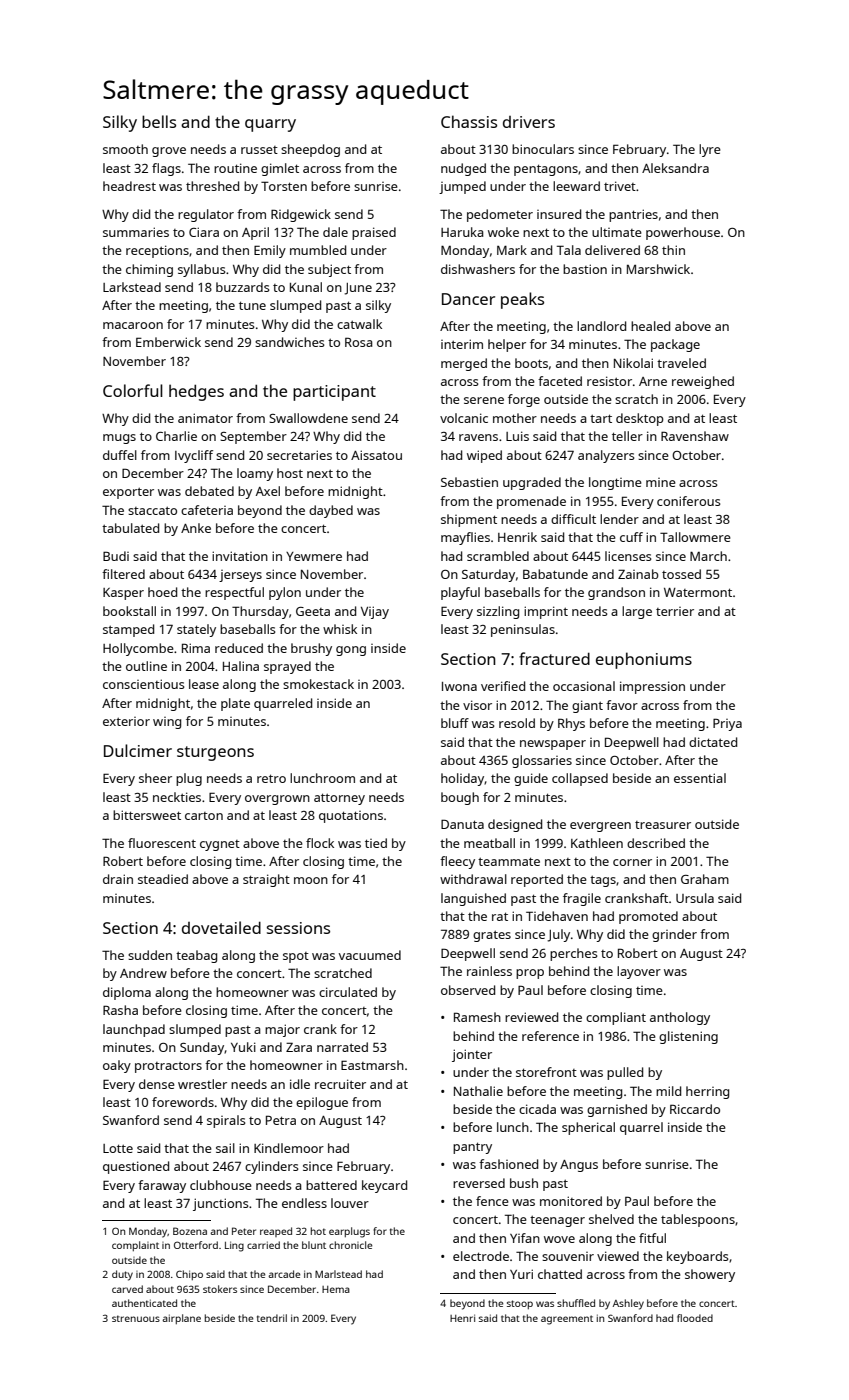 Image resolution: width=849 pixels, height=1400 pixels. Describe the element at coordinates (118, 879) in the screenshot. I see `drain` at that location.
